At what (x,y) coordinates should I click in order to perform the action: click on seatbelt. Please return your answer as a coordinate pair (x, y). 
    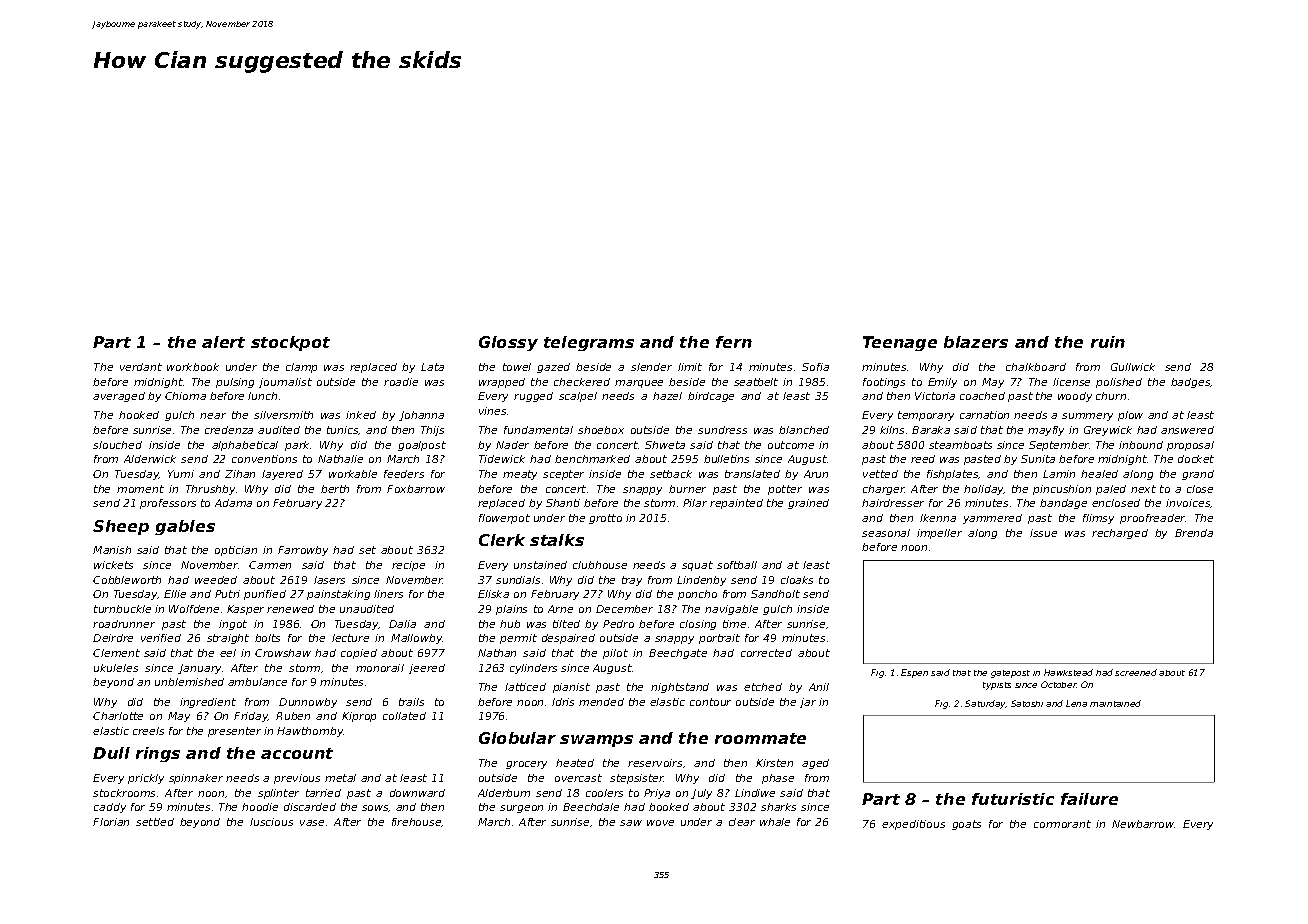
    Looking at the image, I should click on (756, 382).
